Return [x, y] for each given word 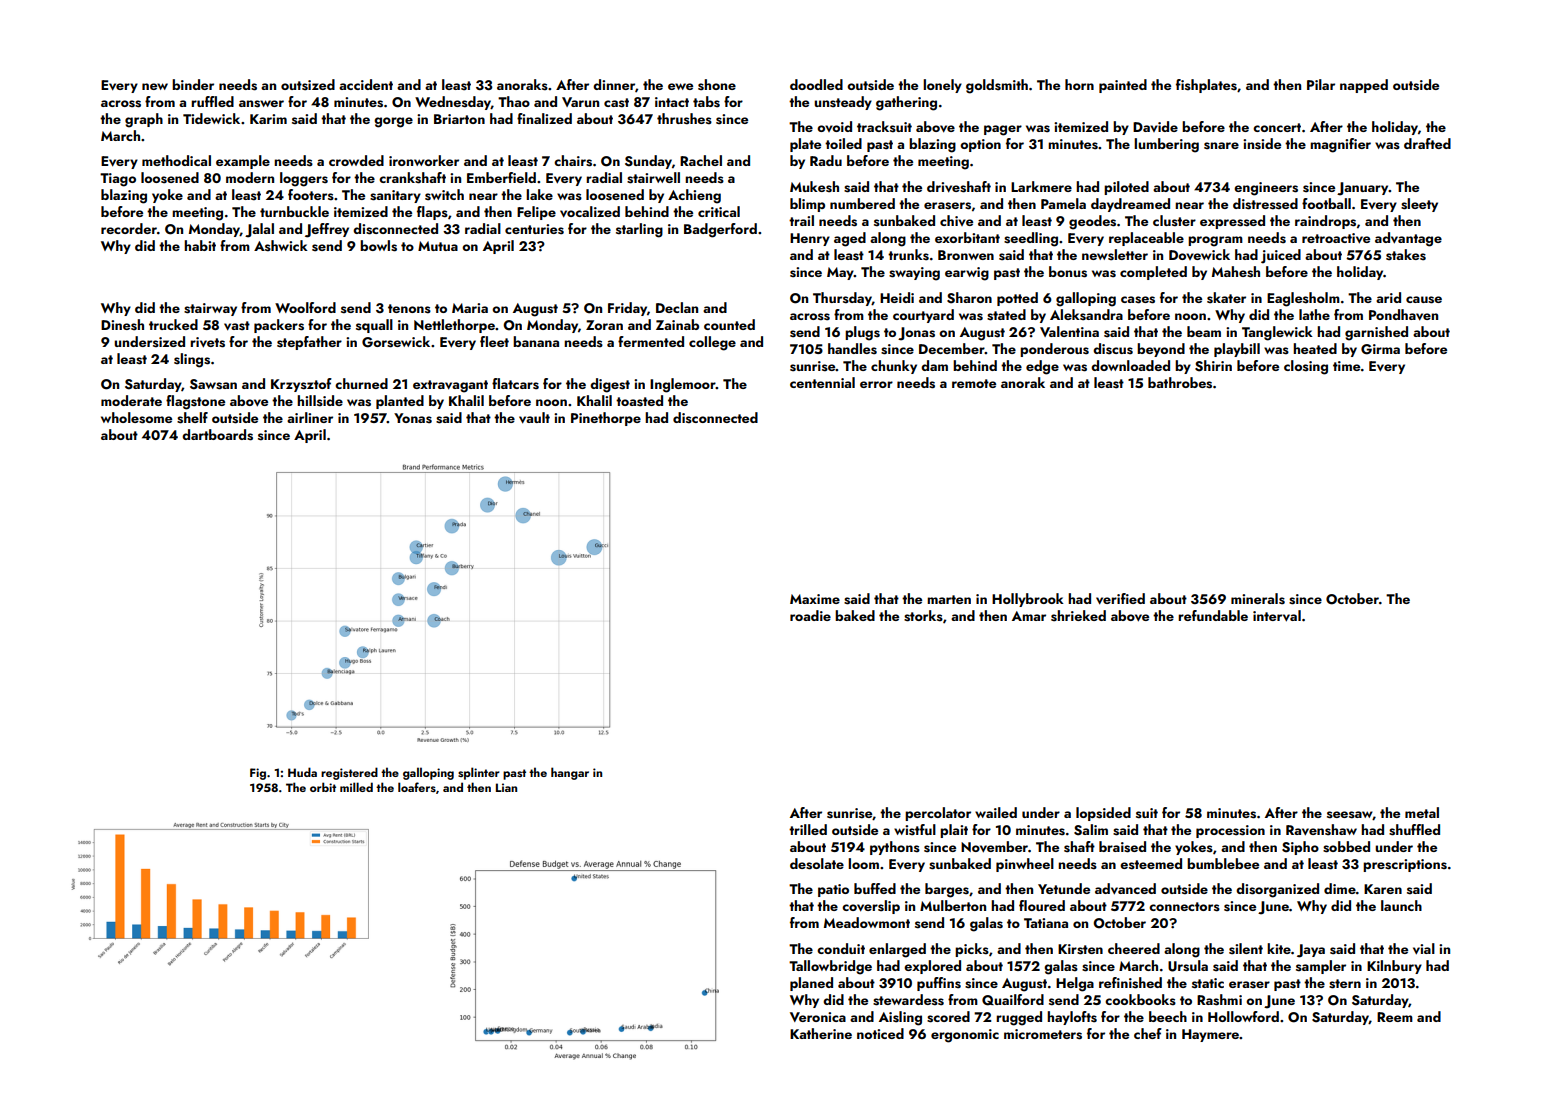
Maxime [815, 599]
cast [616, 103]
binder [193, 84]
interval [1277, 616]
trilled [808, 829]
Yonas [413, 418]
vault [534, 418]
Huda [302, 772]
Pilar [1321, 84]
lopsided [1103, 814]
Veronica [818, 1017]
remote [974, 383]
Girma [1380, 349]
